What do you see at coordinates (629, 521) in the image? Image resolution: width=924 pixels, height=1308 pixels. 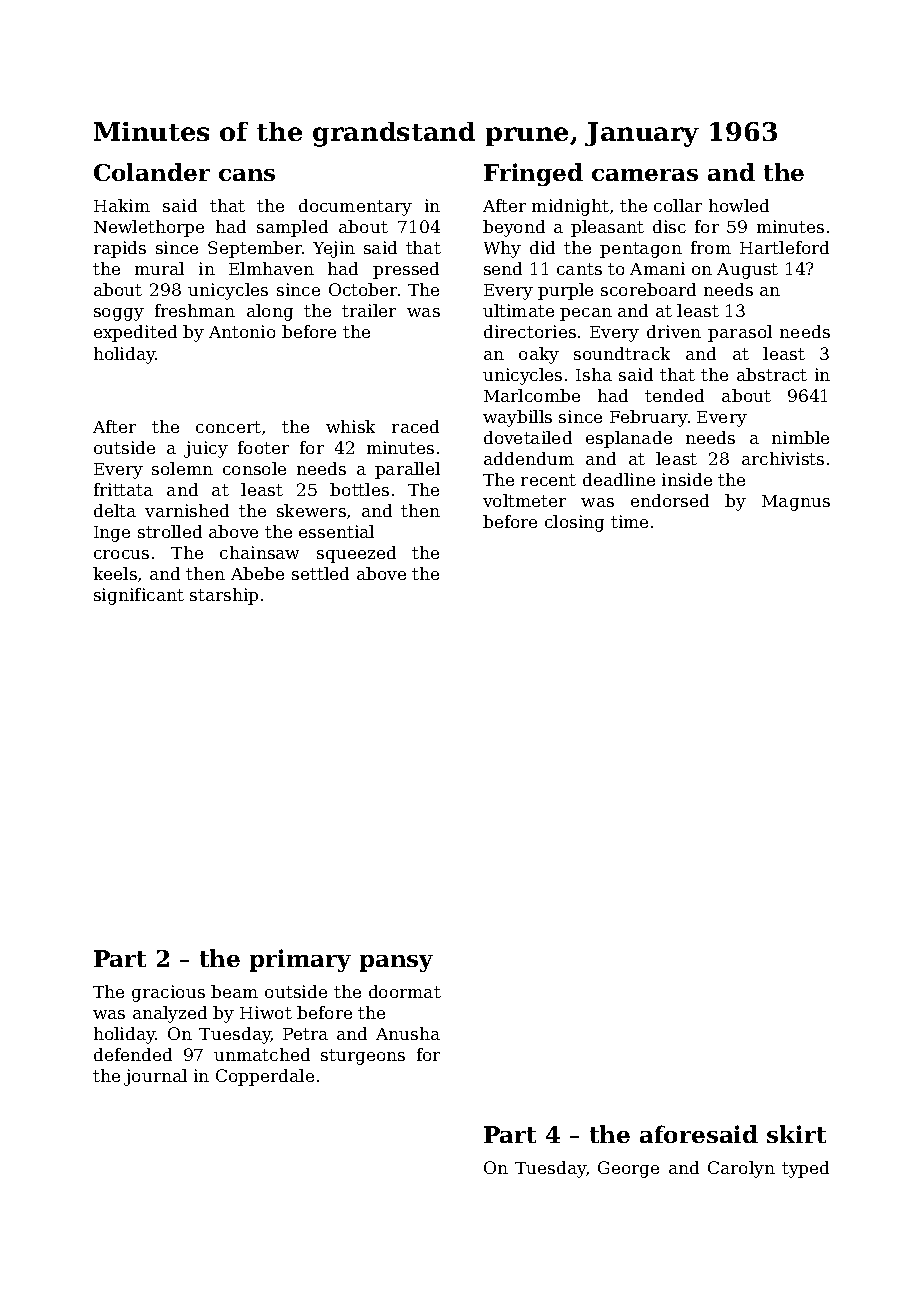 I see `time` at bounding box center [629, 521].
